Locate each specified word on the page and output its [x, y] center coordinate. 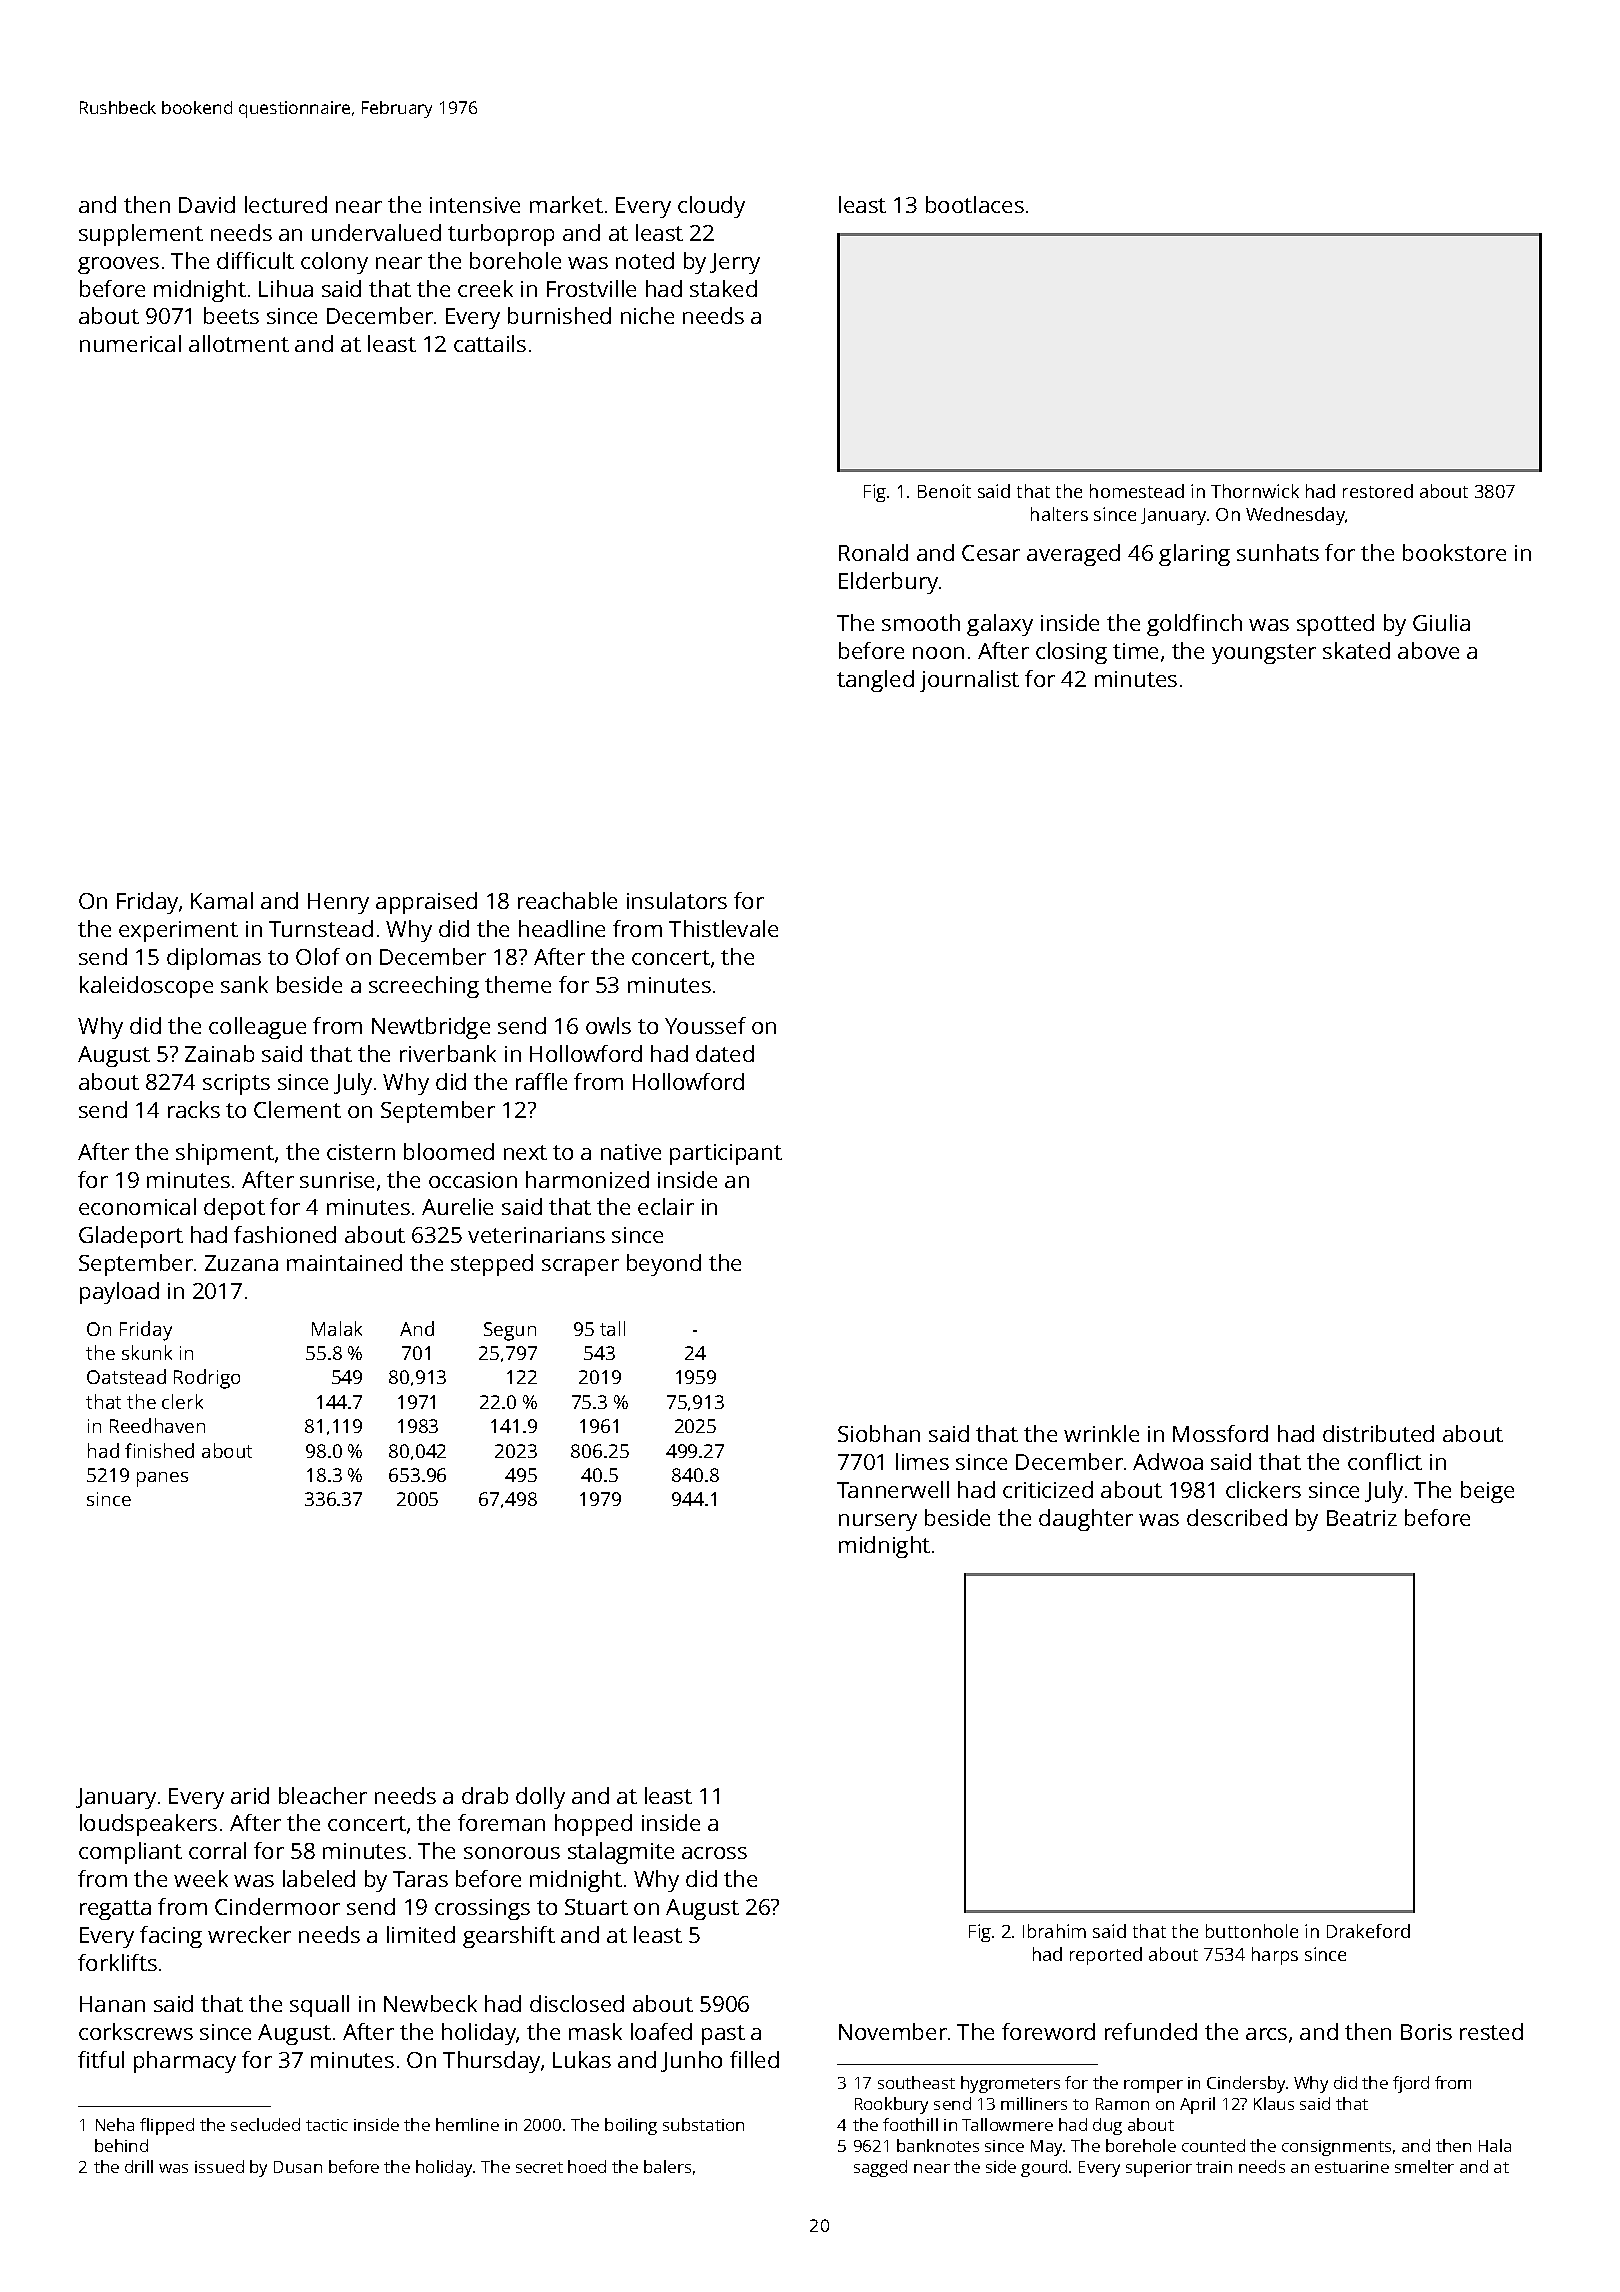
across [714, 1853]
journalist [969, 681]
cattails [490, 343]
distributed [1378, 1433]
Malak [337, 1328]
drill [139, 2166]
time [1135, 651]
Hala [1495, 2145]
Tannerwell [893, 1489]
